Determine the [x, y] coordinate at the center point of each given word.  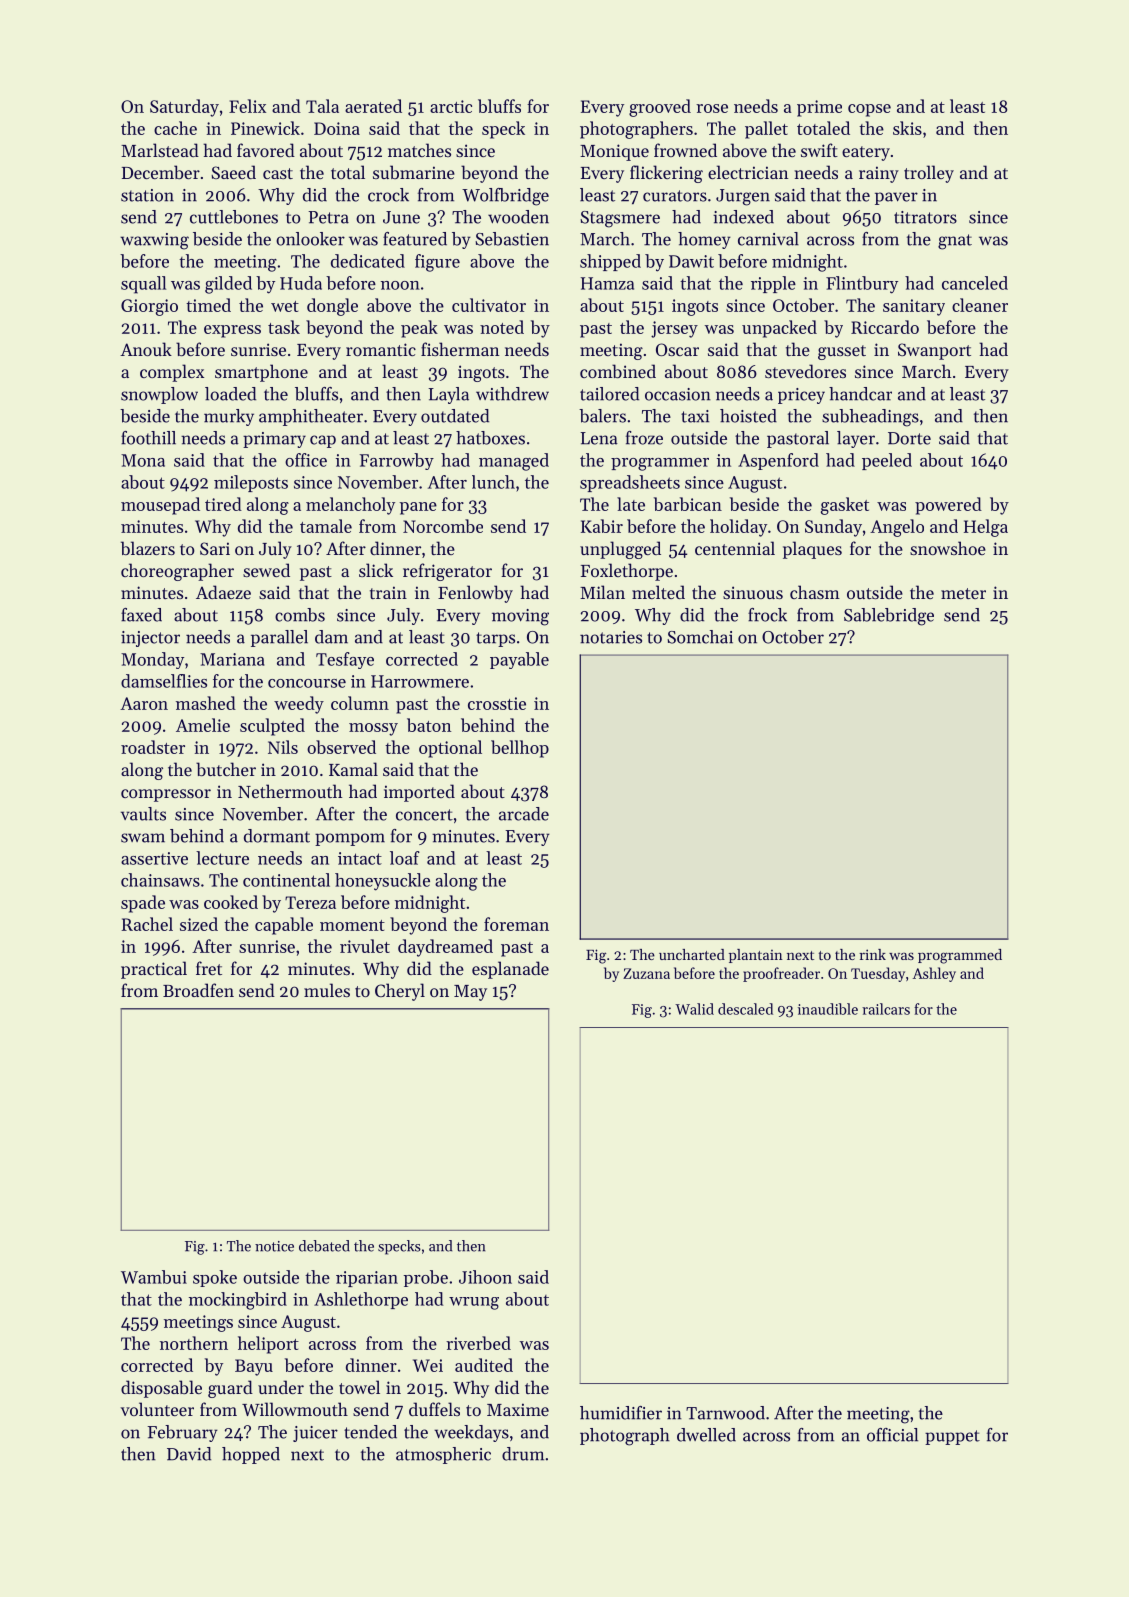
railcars [886, 1009]
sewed [266, 570]
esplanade [510, 970]
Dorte [909, 438]
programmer [660, 464]
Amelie [203, 725]
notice [274, 1246]
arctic [451, 106]
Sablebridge [889, 617]
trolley [929, 174]
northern [194, 1343]
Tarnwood [725, 1413]
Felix [247, 106]
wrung [474, 1303]
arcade [524, 814]
